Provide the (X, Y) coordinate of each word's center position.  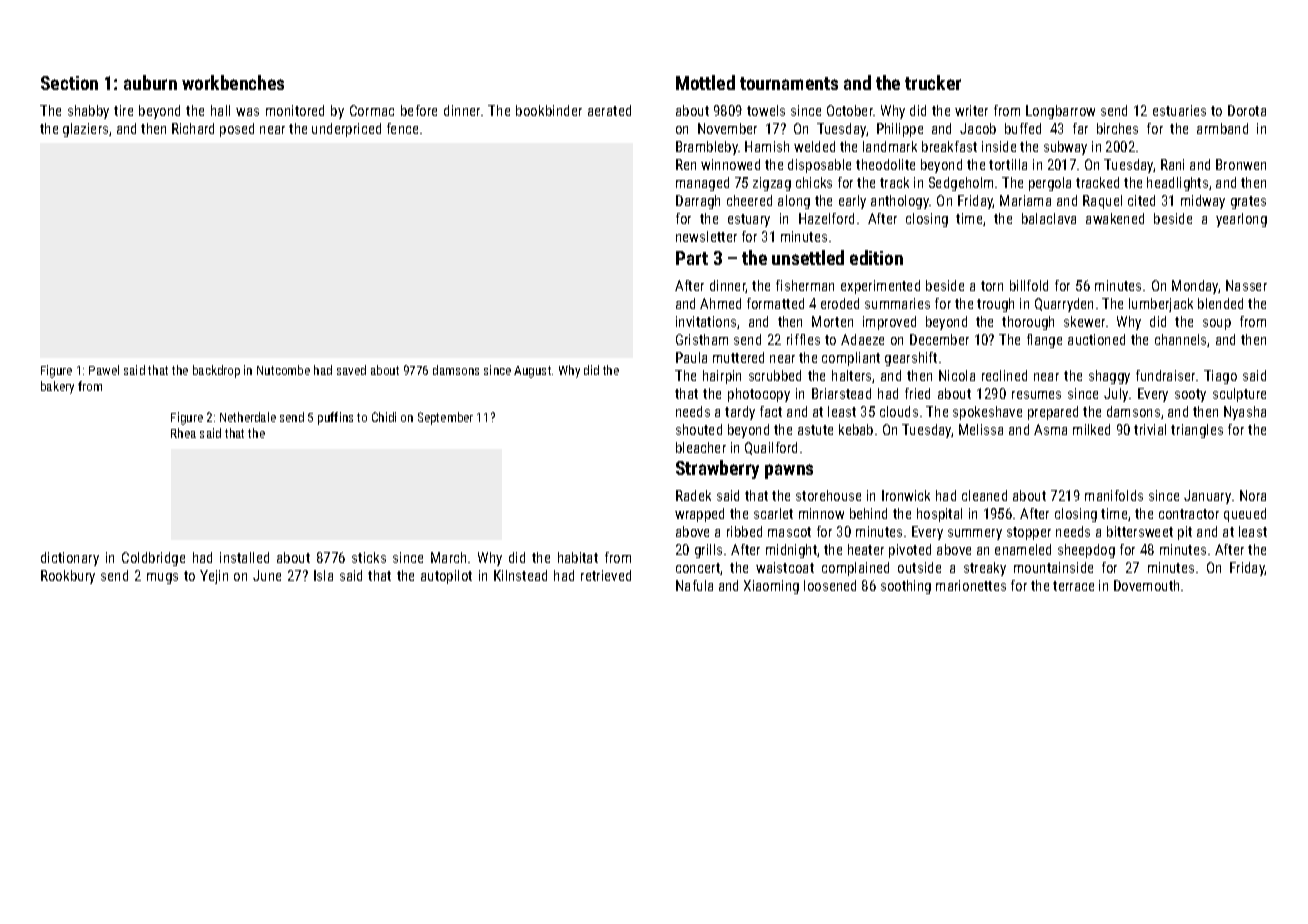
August (532, 372)
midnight (791, 551)
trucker (933, 82)
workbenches (233, 82)
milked (1091, 429)
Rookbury (68, 577)
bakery (57, 387)
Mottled (705, 82)
